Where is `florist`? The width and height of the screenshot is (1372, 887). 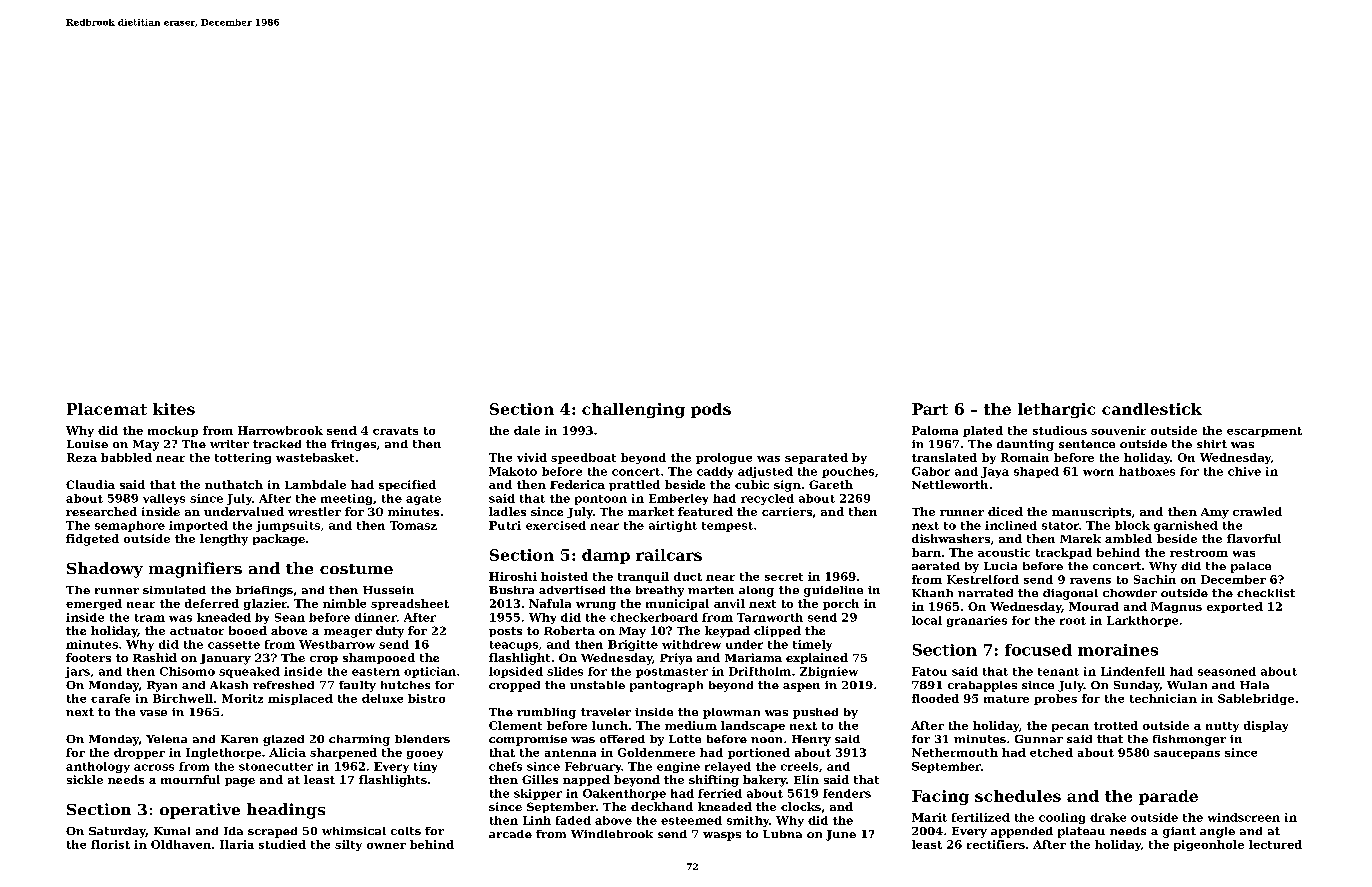 florist is located at coordinates (110, 844).
